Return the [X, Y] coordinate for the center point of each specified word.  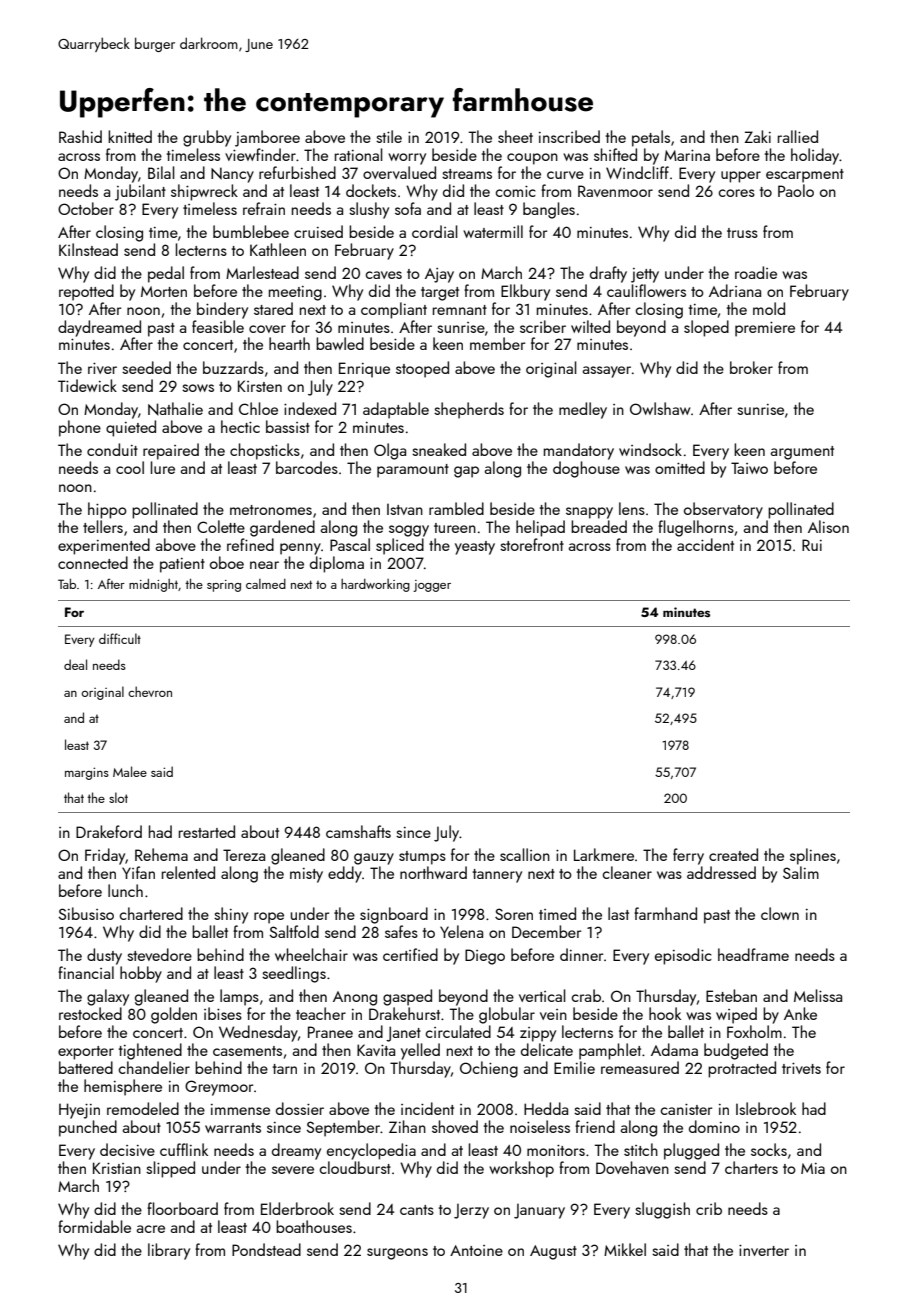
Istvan [405, 509]
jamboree [267, 138]
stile [389, 136]
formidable [94, 1226]
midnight [153, 585]
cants [417, 1210]
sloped [706, 328]
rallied [798, 136]
